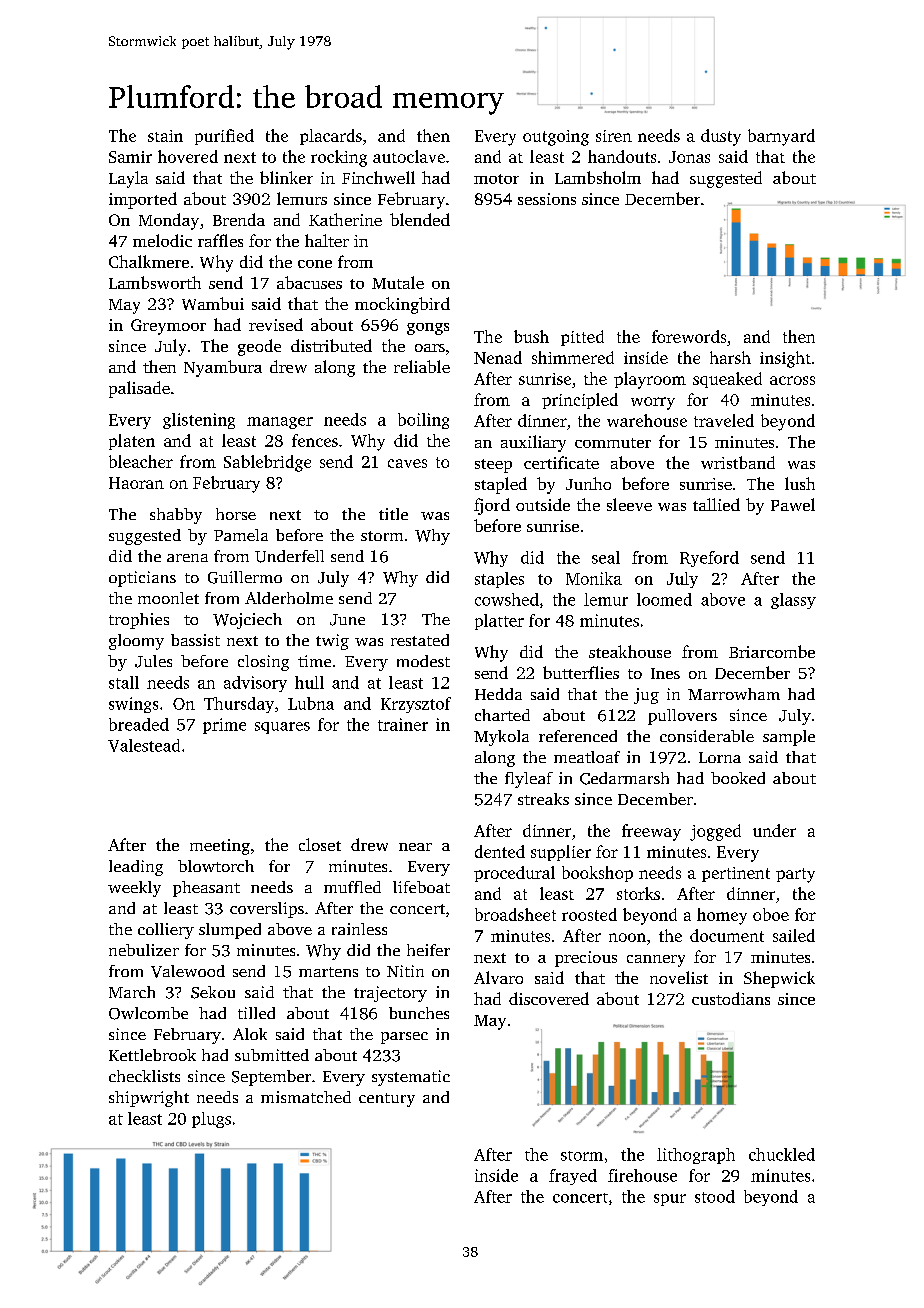 This screenshot has height=1308, width=924. What do you see at coordinates (499, 580) in the screenshot?
I see `staples` at bounding box center [499, 580].
